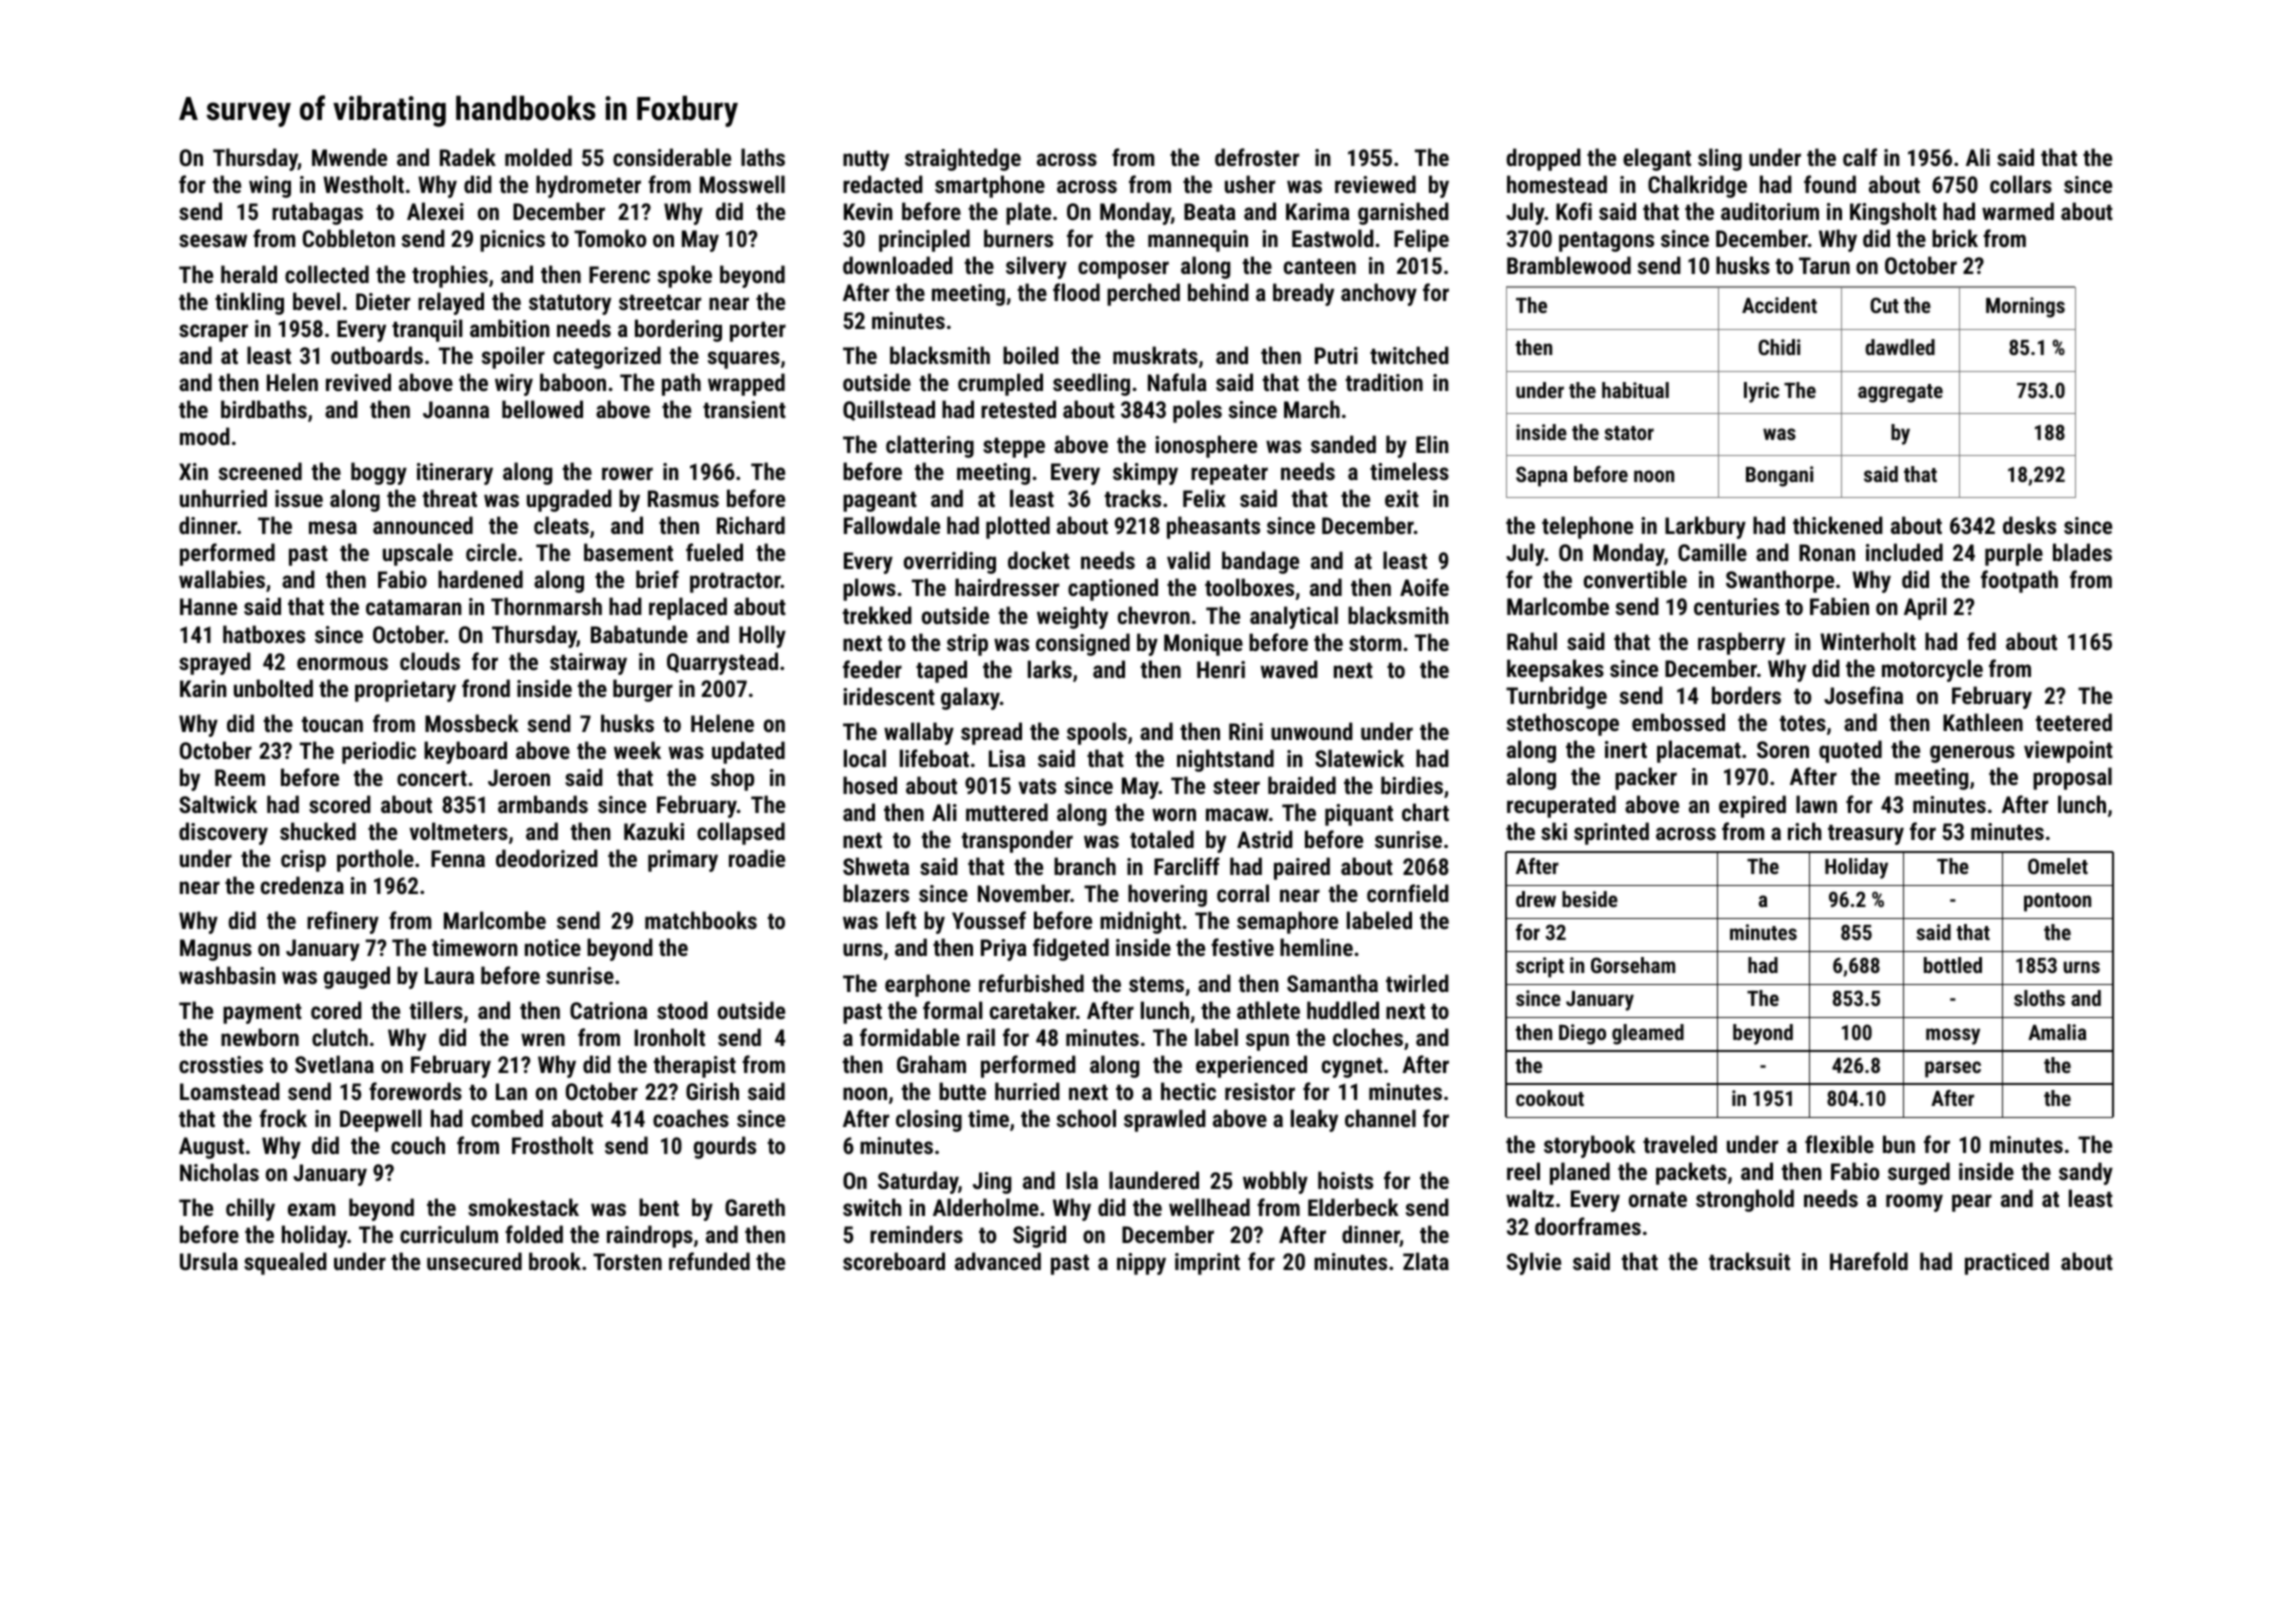 The width and height of the page is (2292, 1620). What do you see at coordinates (209, 1261) in the page?
I see `Ursula` at bounding box center [209, 1261].
